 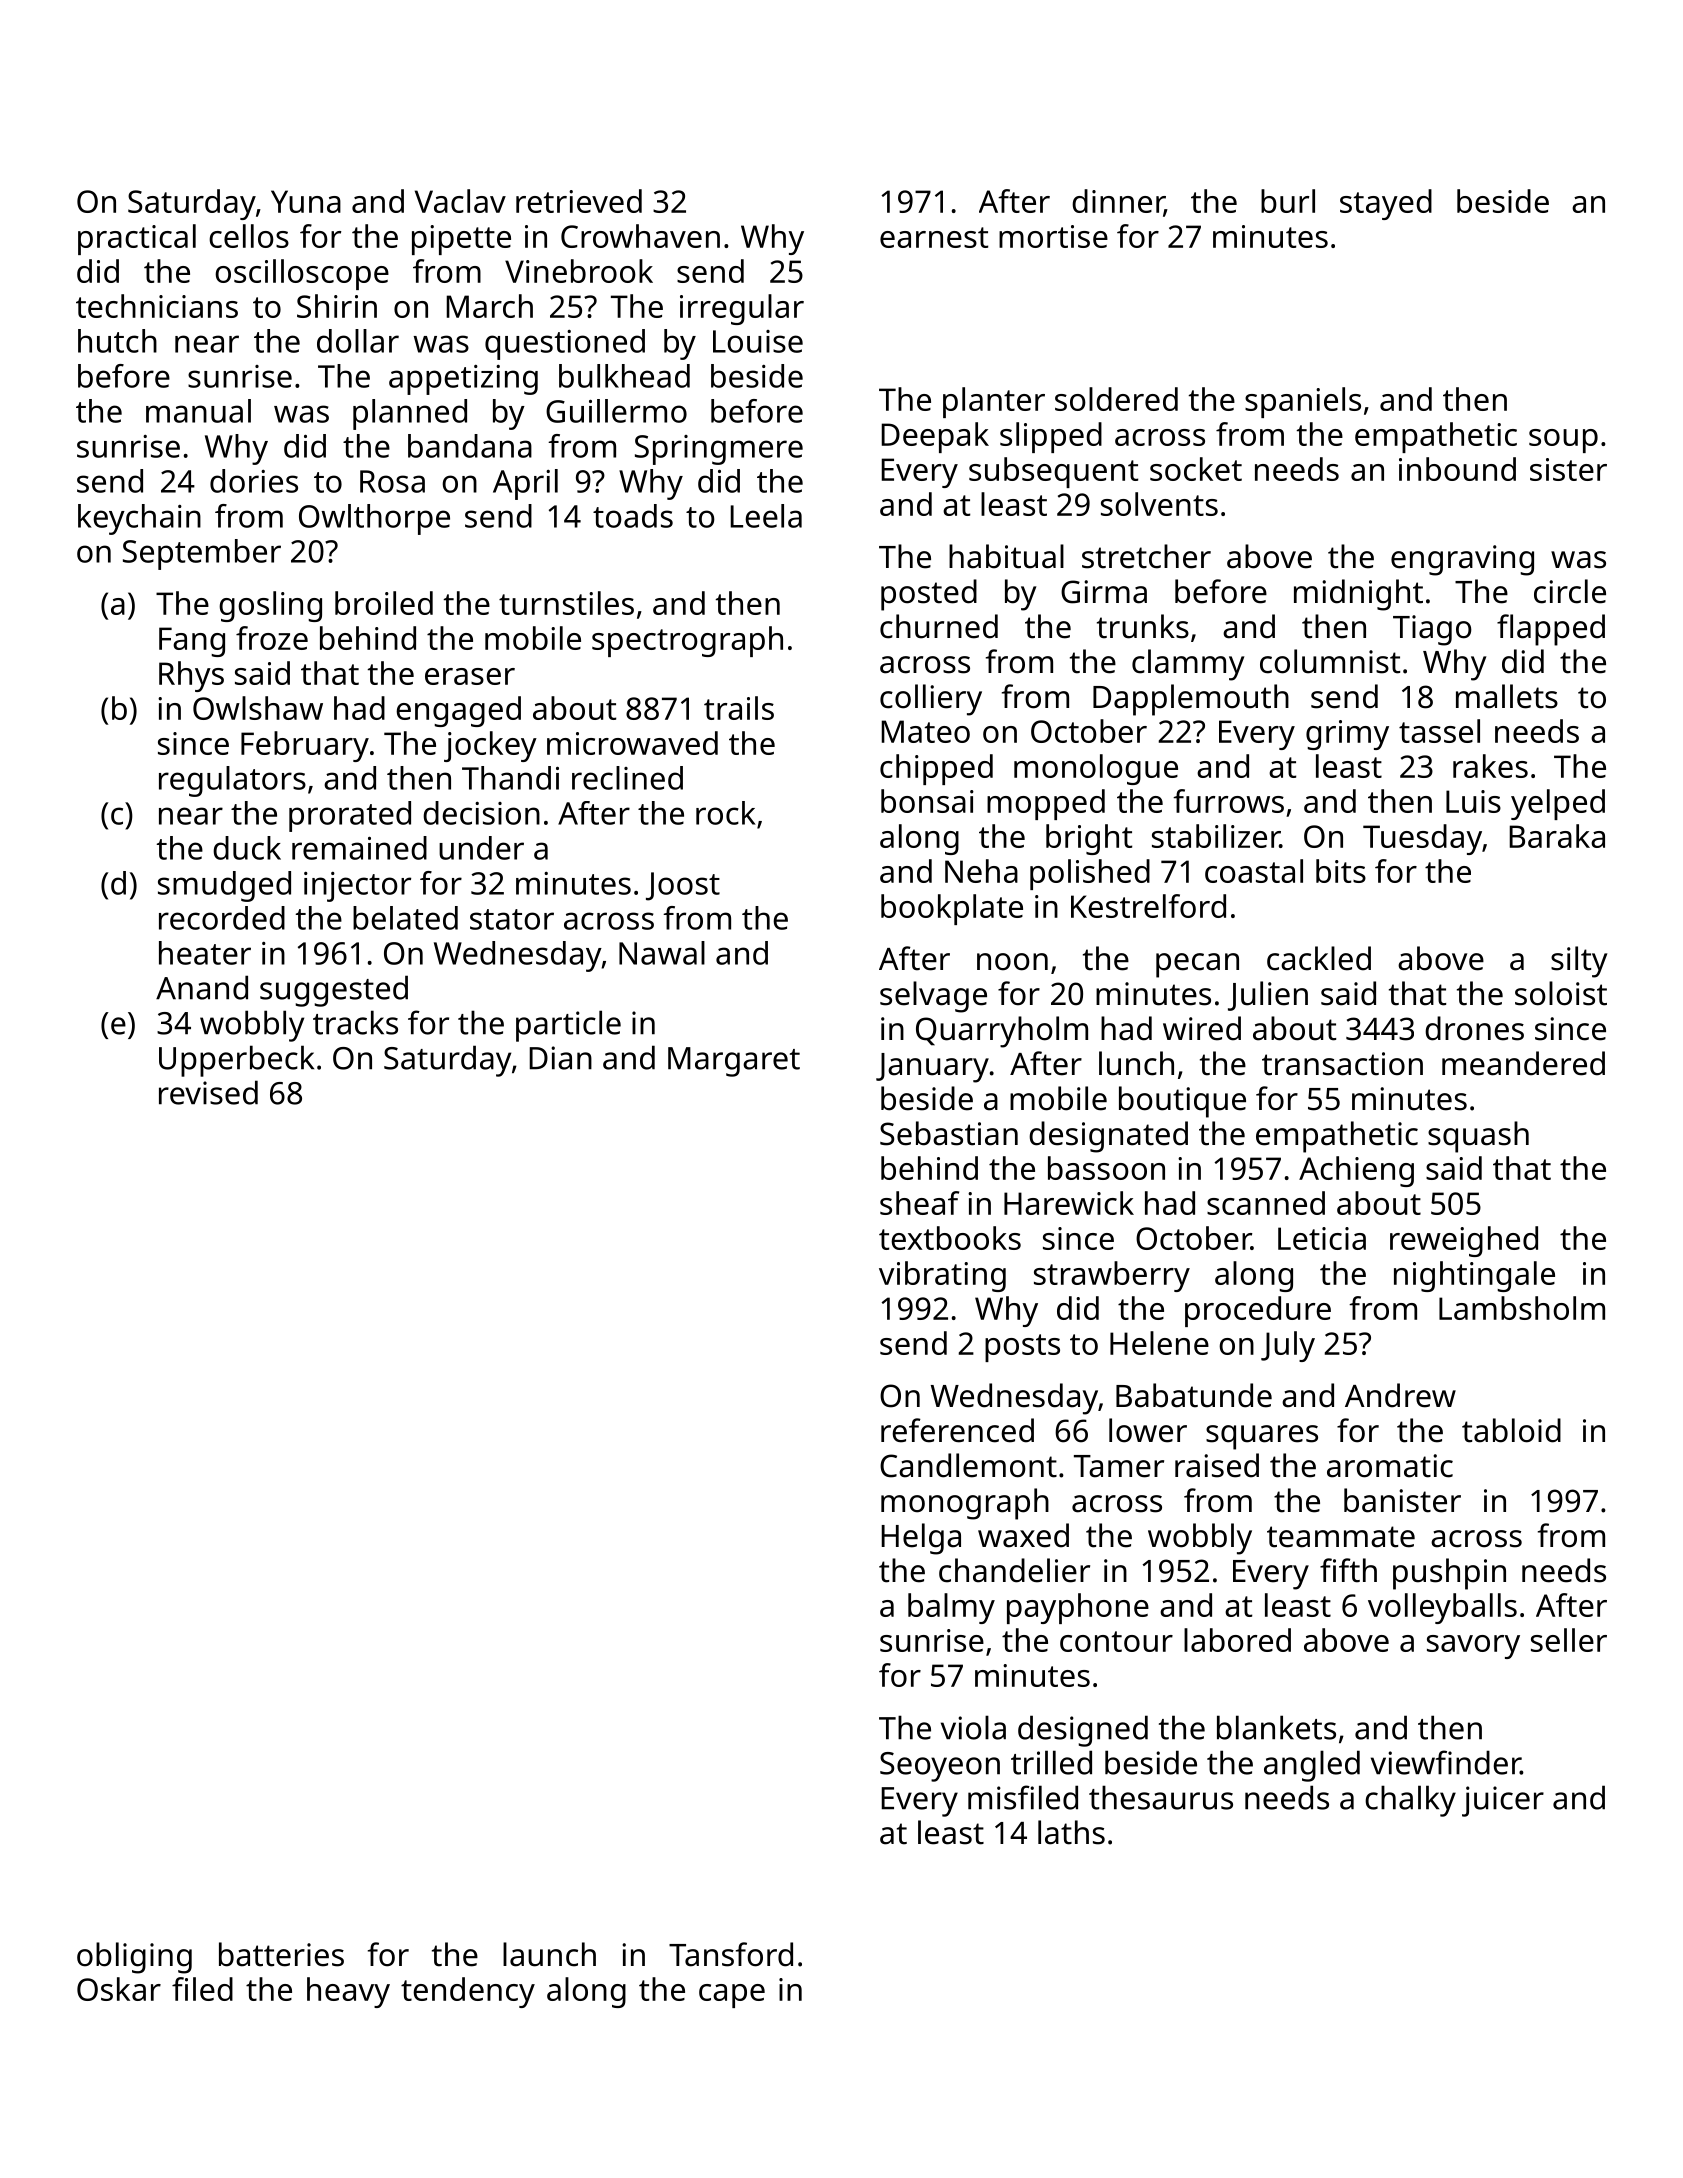 What do you see at coordinates (1341, 871) in the screenshot?
I see `bits` at bounding box center [1341, 871].
